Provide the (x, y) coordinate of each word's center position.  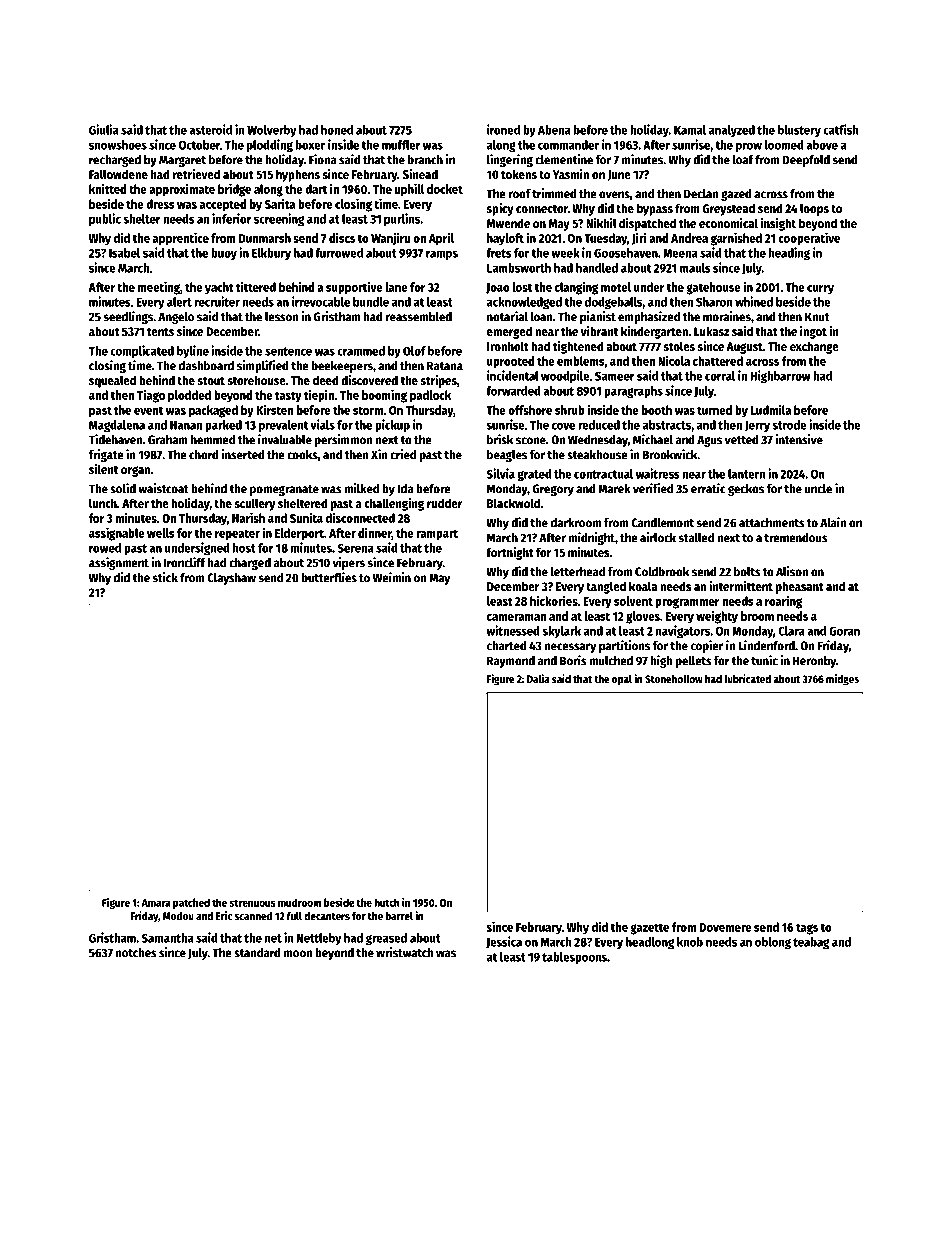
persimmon (344, 440)
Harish (248, 517)
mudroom (299, 902)
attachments (772, 523)
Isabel (124, 253)
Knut (817, 317)
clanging (576, 288)
